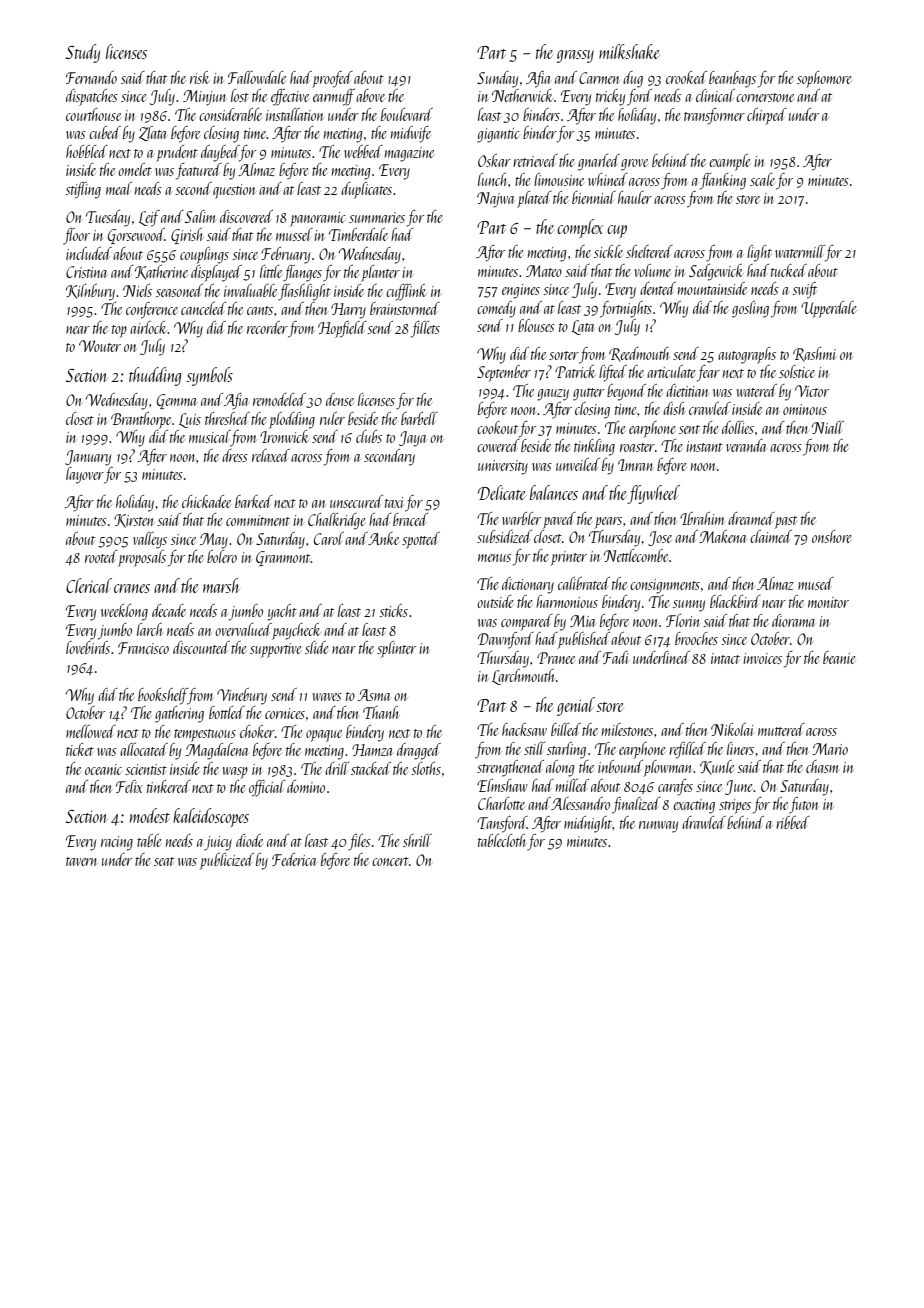  Describe the element at coordinates (575, 56) in the screenshot. I see `grassy` at that location.
